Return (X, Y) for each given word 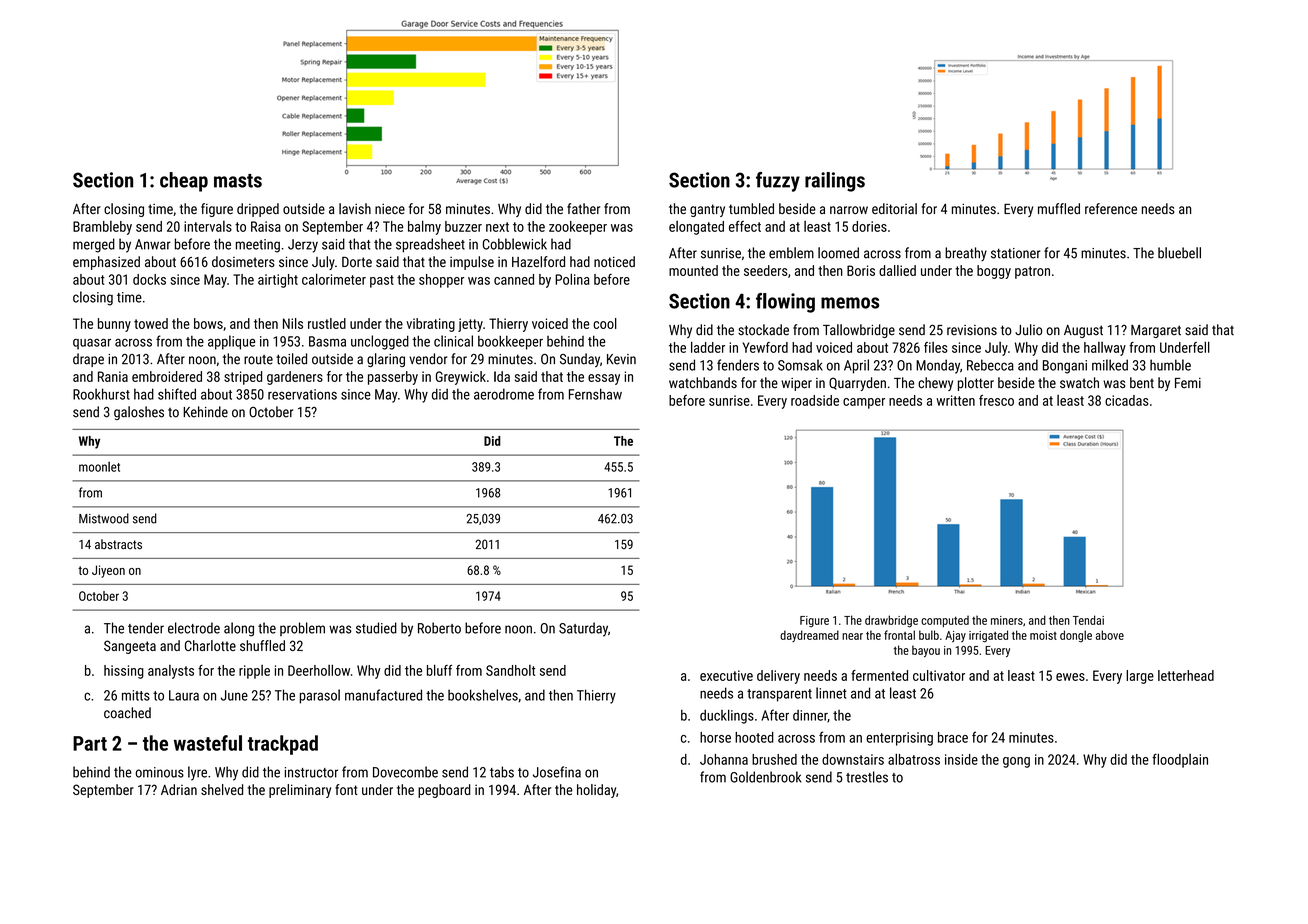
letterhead (1186, 675)
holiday (596, 791)
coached (127, 713)
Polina (572, 279)
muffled (1059, 209)
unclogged (380, 342)
